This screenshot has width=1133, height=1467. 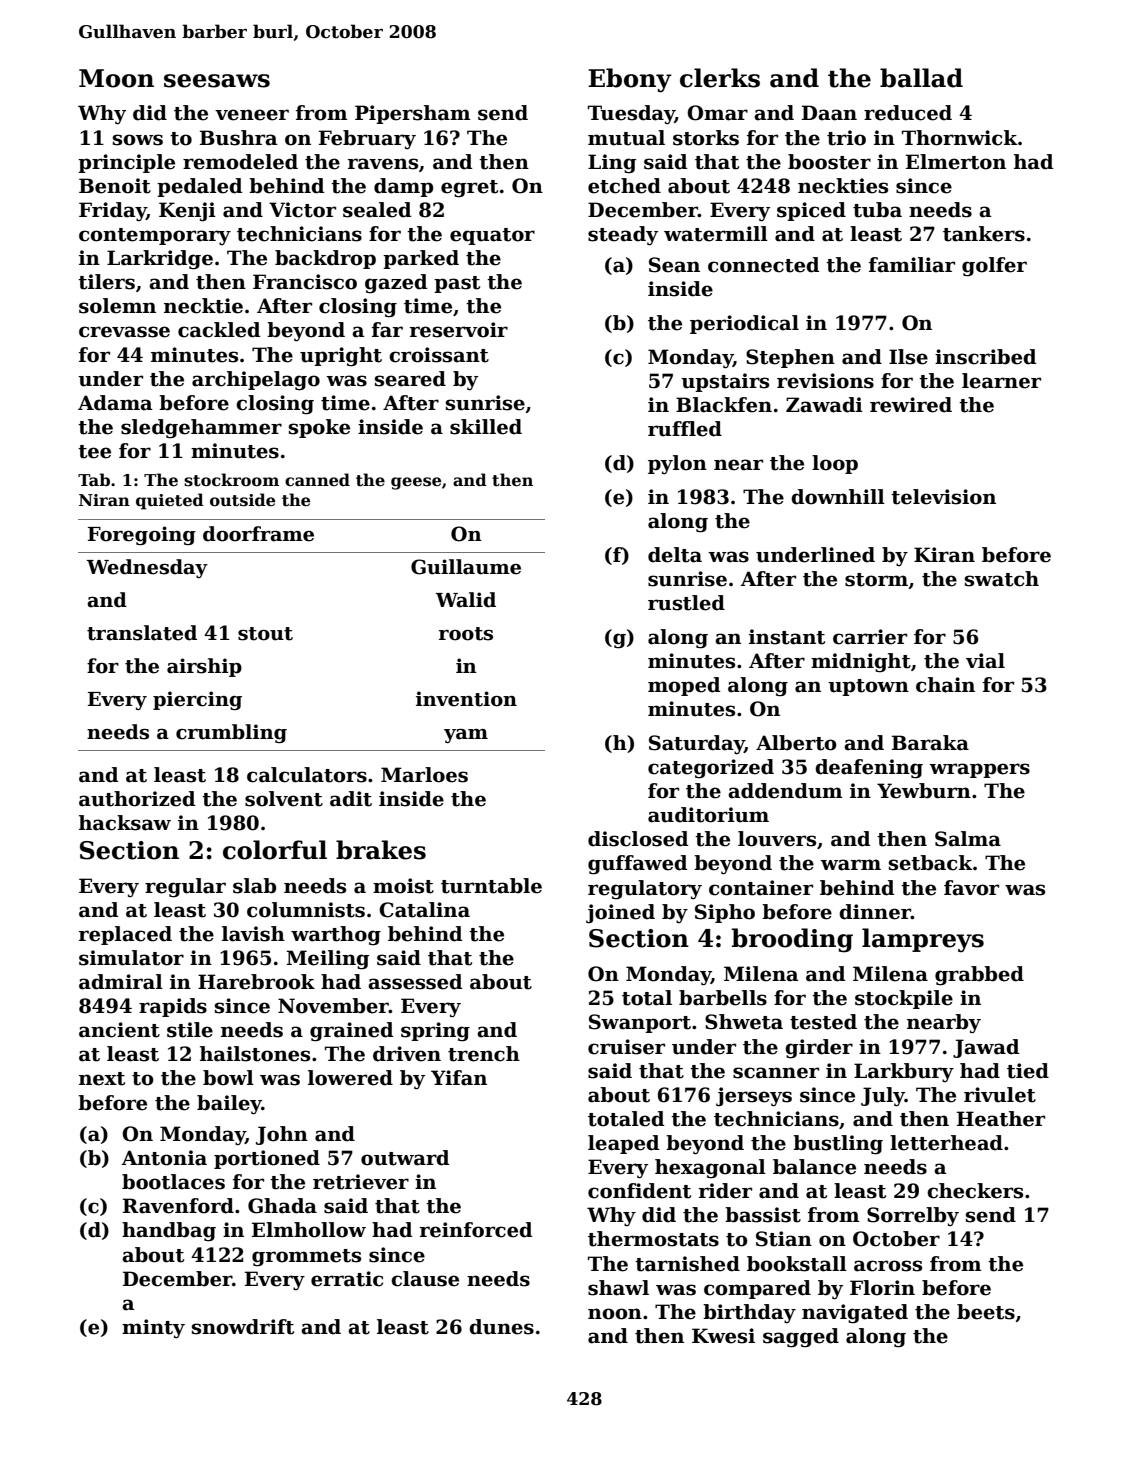 What do you see at coordinates (984, 234) in the screenshot?
I see `tankers` at bounding box center [984, 234].
